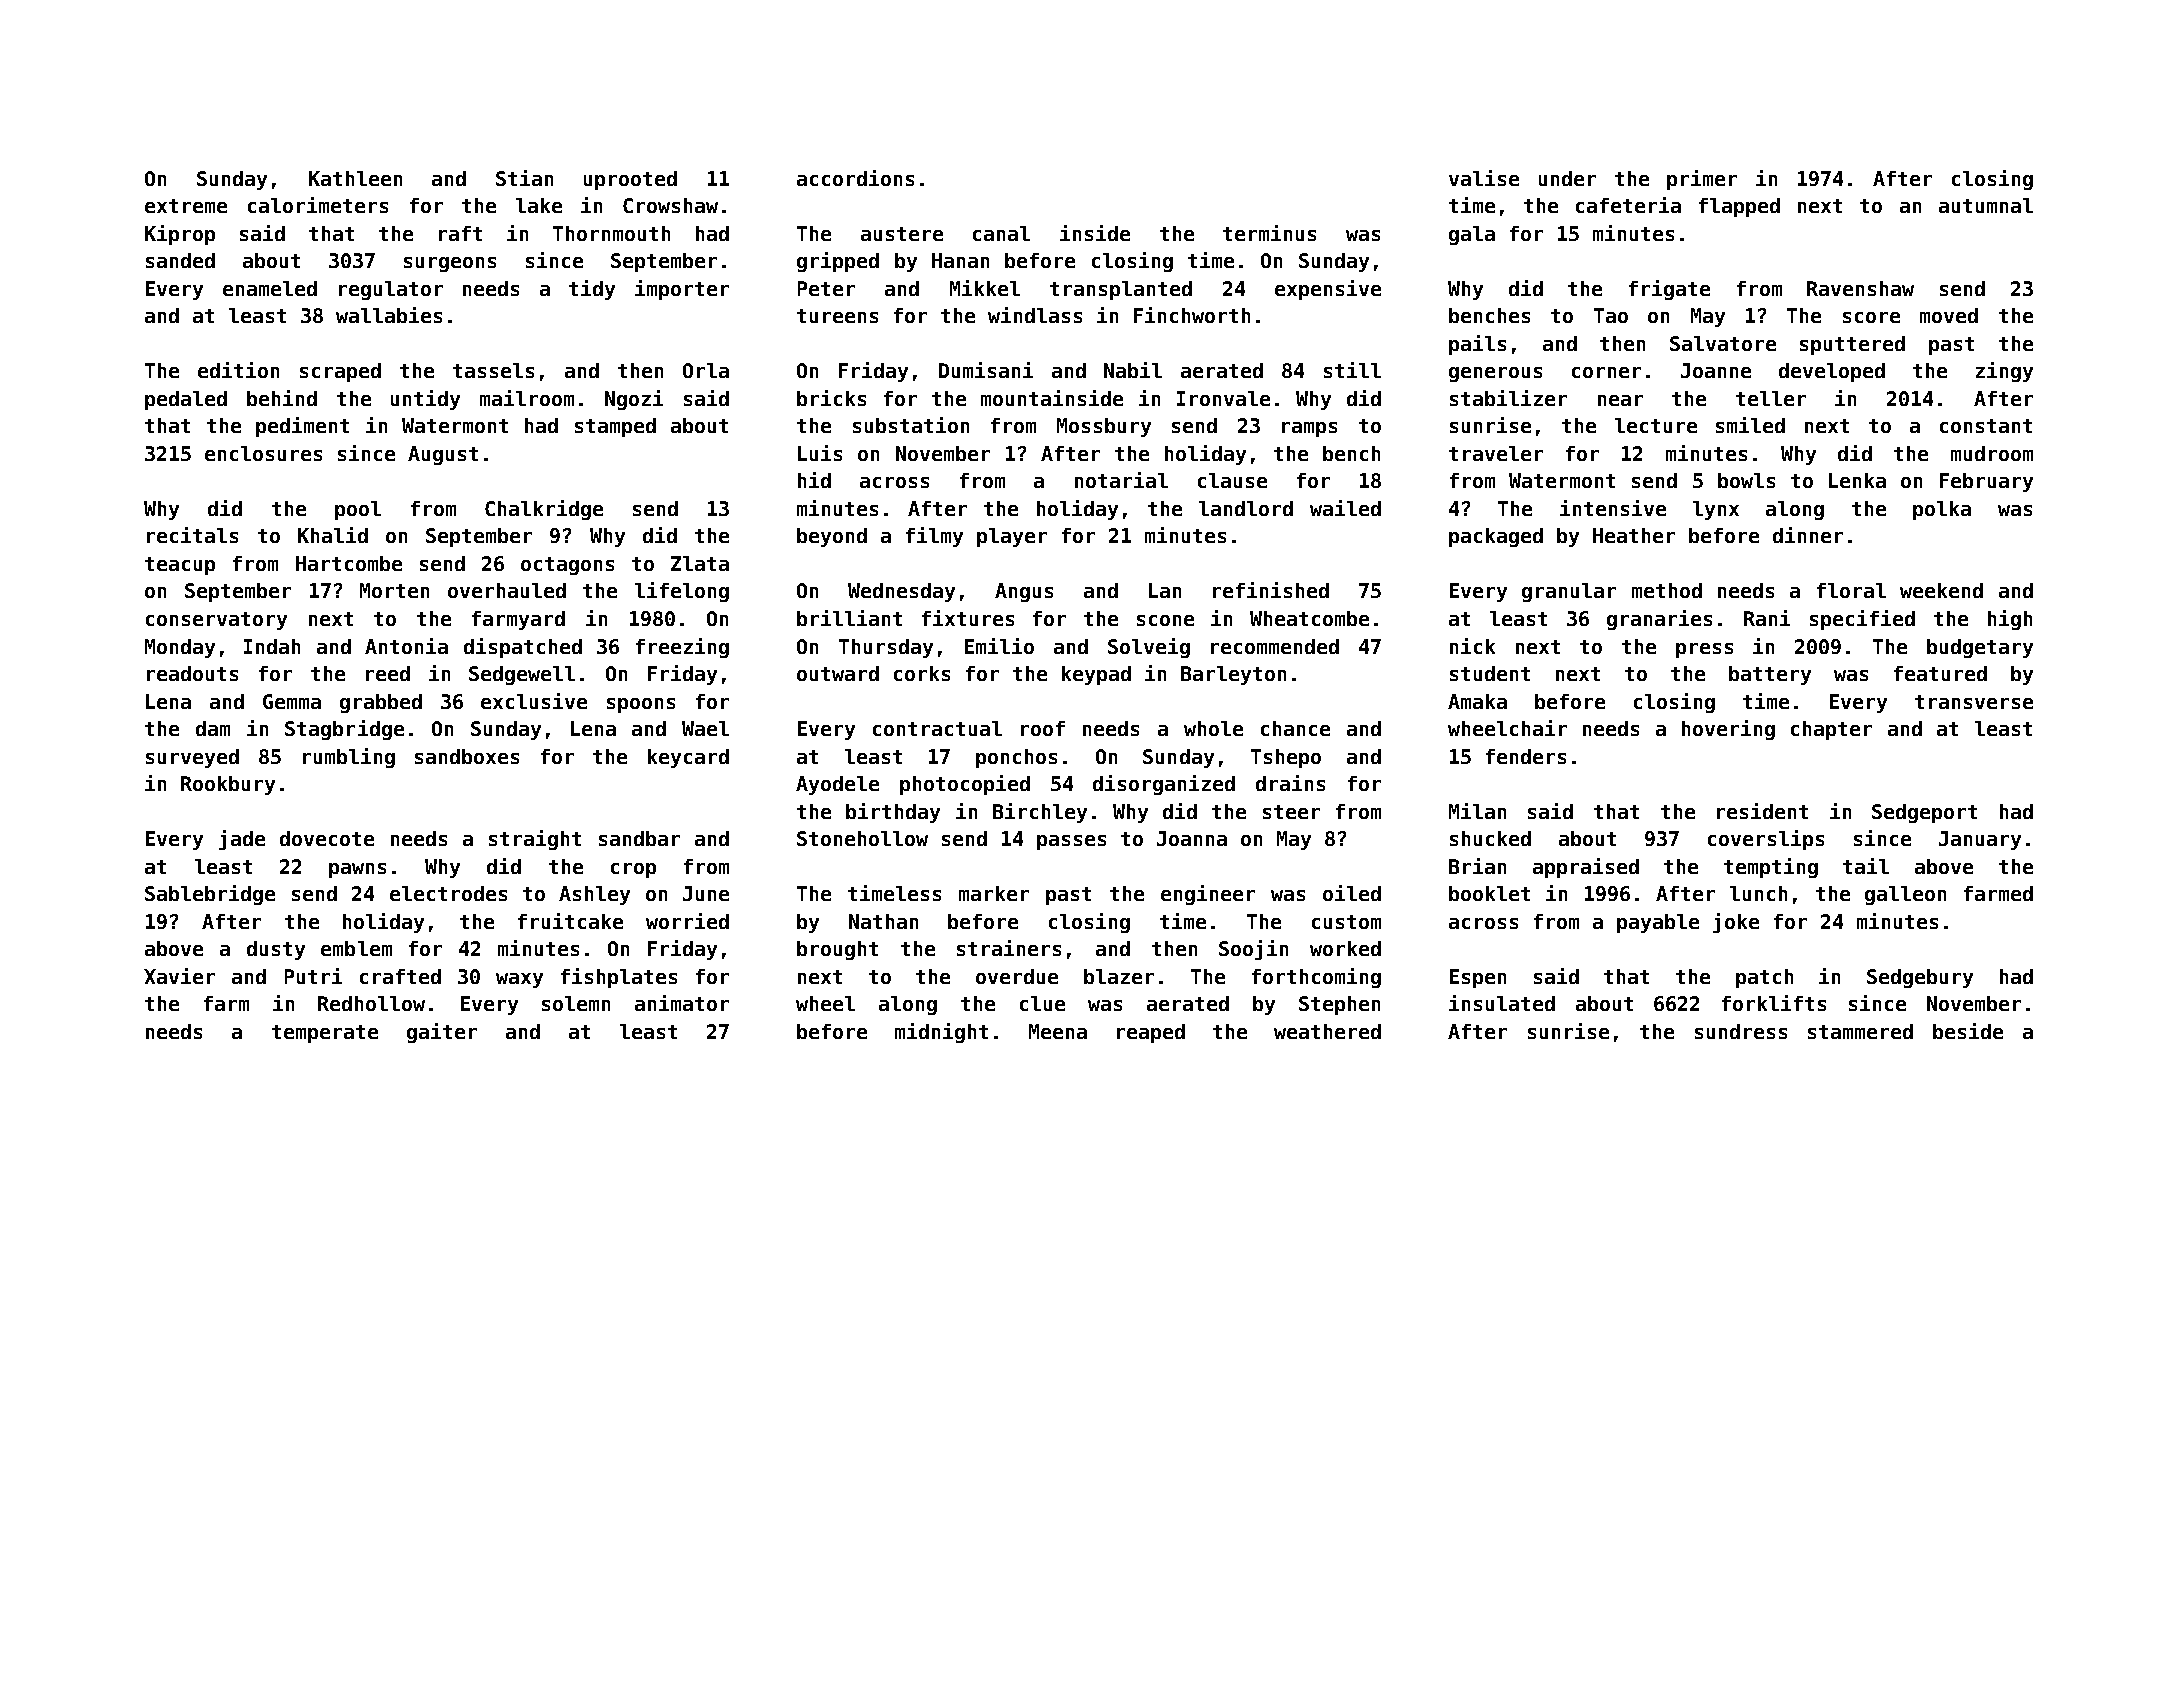  Describe the element at coordinates (344, 730) in the document. I see `Stagbridge` at that location.
